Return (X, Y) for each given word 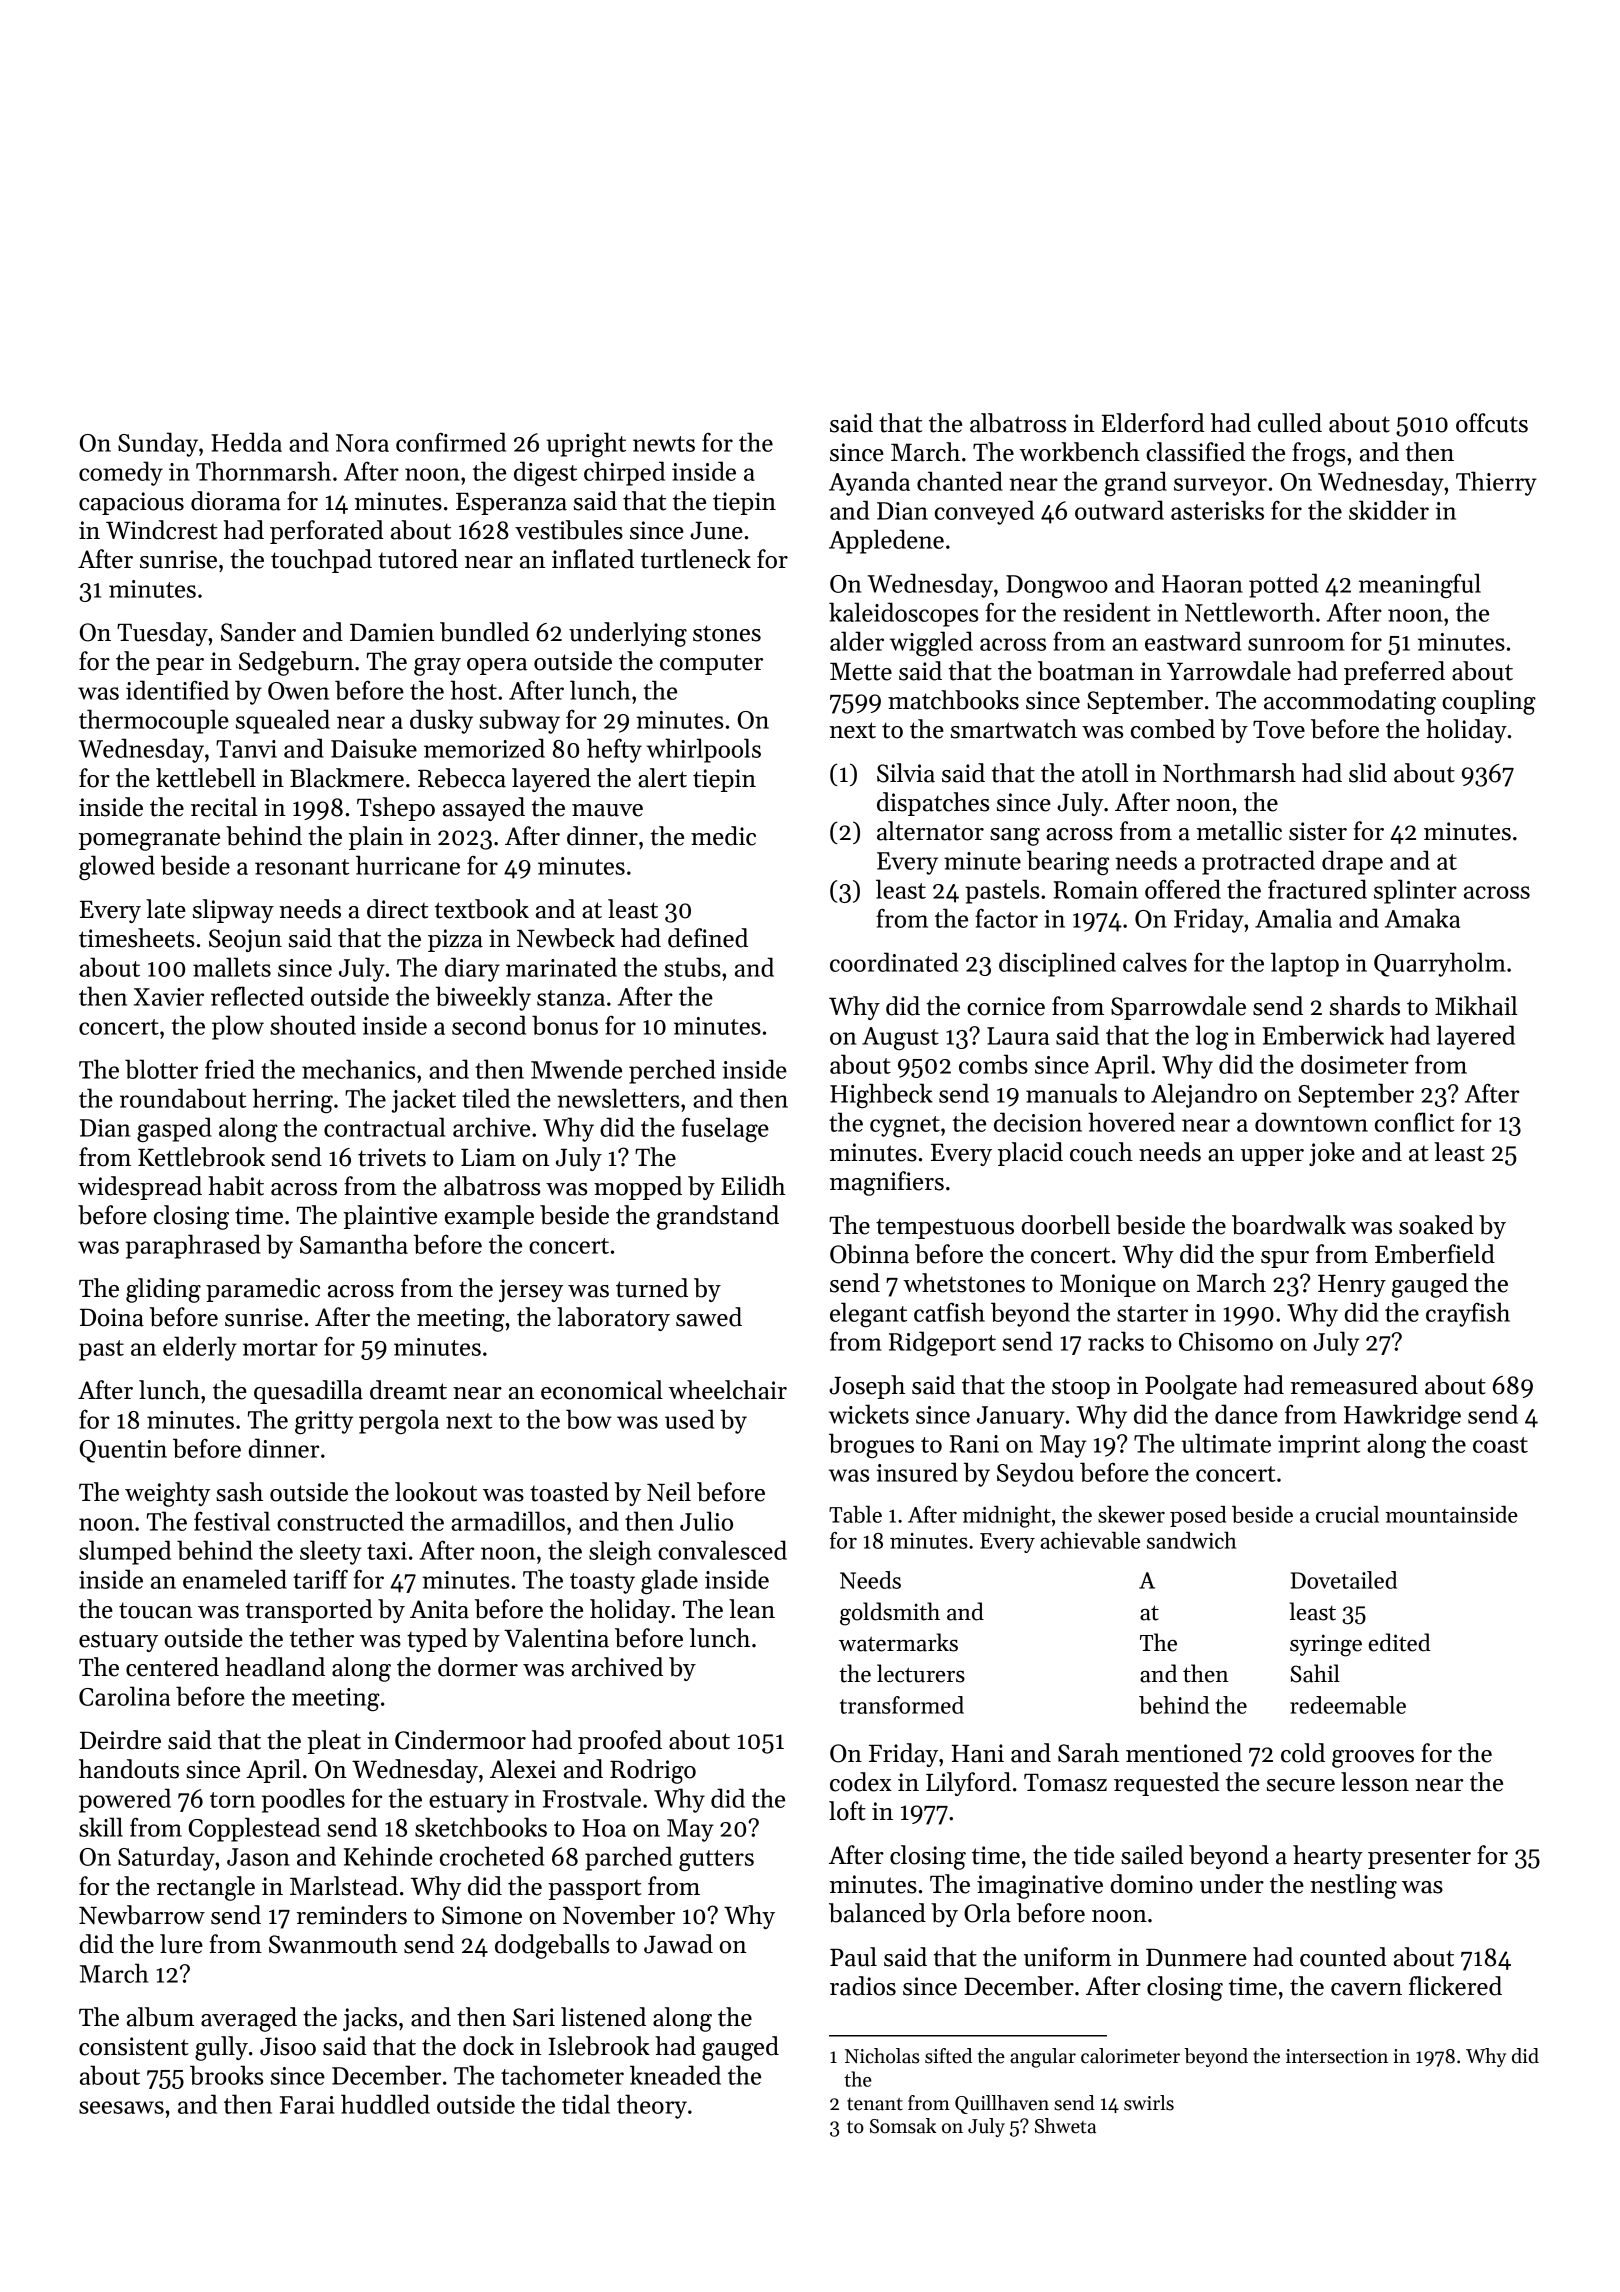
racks (1116, 1341)
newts (664, 444)
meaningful (1420, 585)
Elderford (1153, 423)
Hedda (246, 442)
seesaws (121, 2107)
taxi (387, 1551)
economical (602, 1390)
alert (662, 778)
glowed (117, 867)
